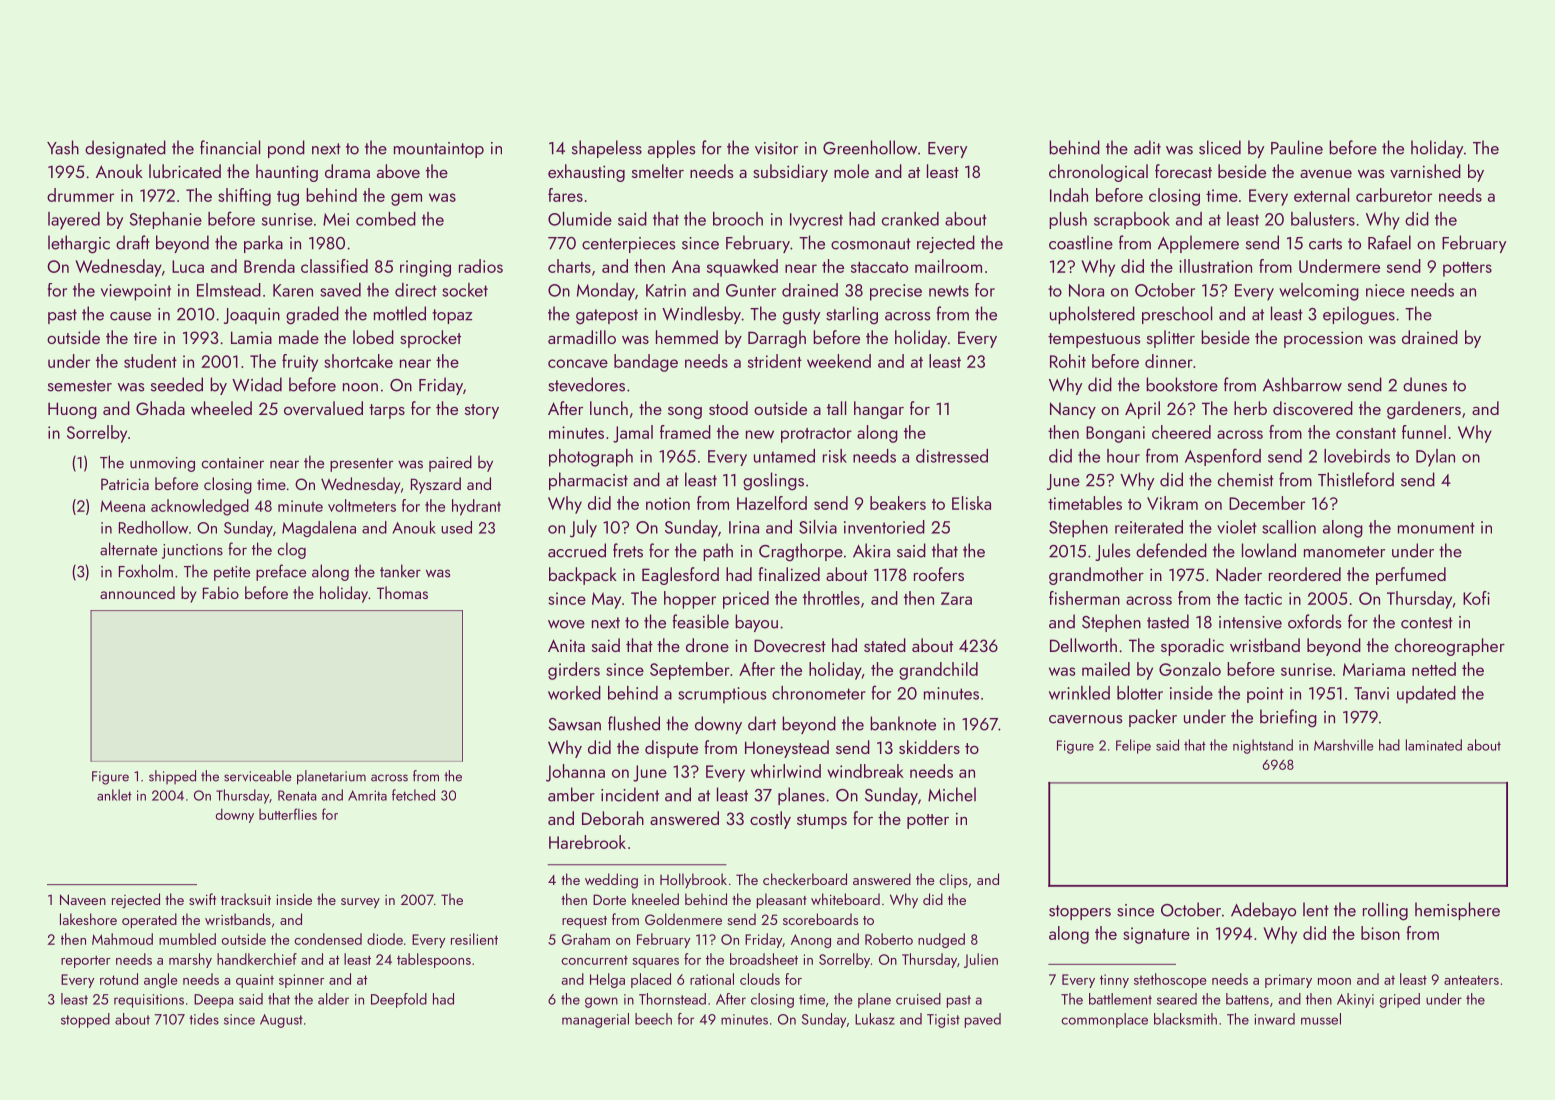 The width and height of the screenshot is (1555, 1100). I want to click on wheeled, so click(221, 408).
